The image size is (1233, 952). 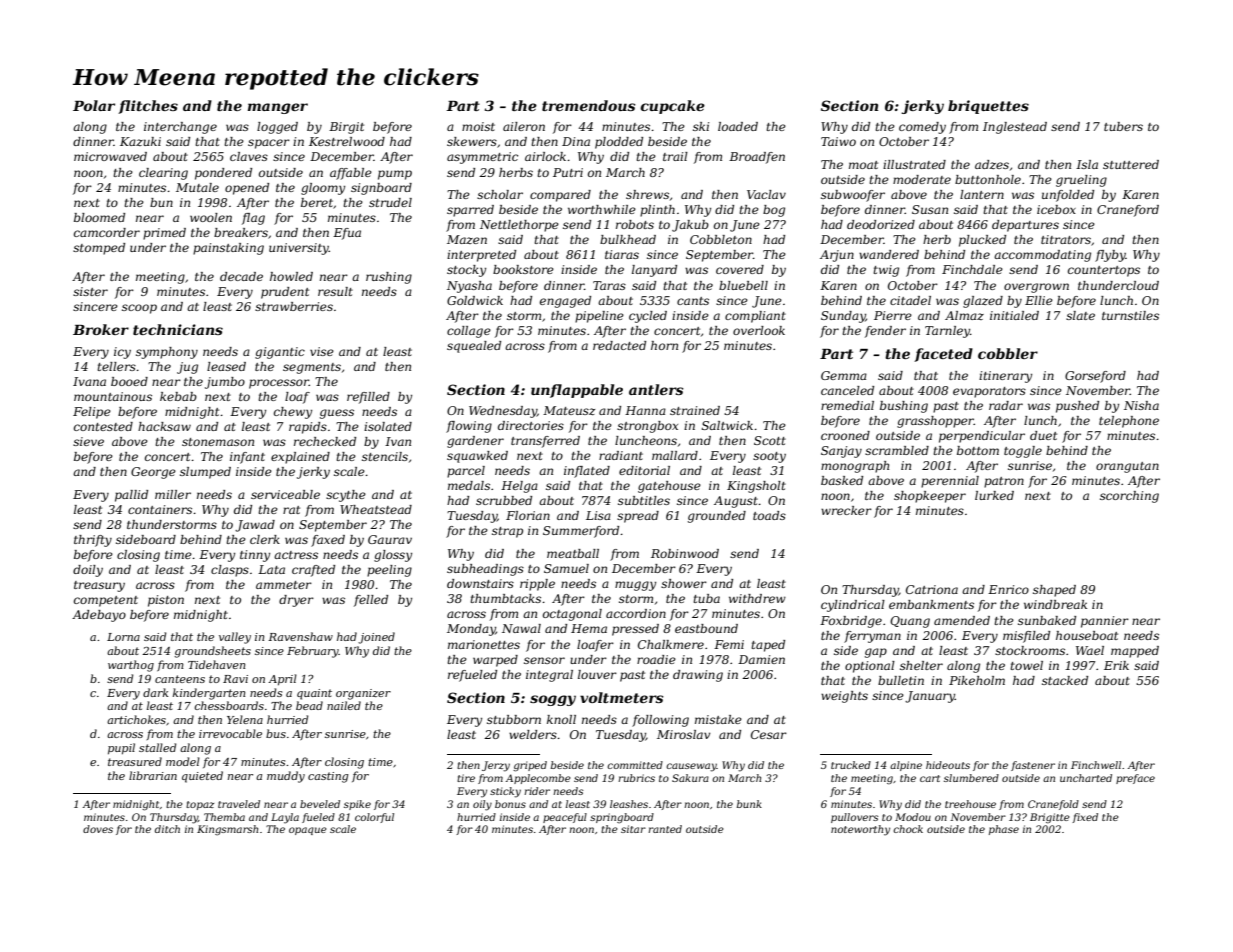 I want to click on subheadings, so click(x=485, y=570).
